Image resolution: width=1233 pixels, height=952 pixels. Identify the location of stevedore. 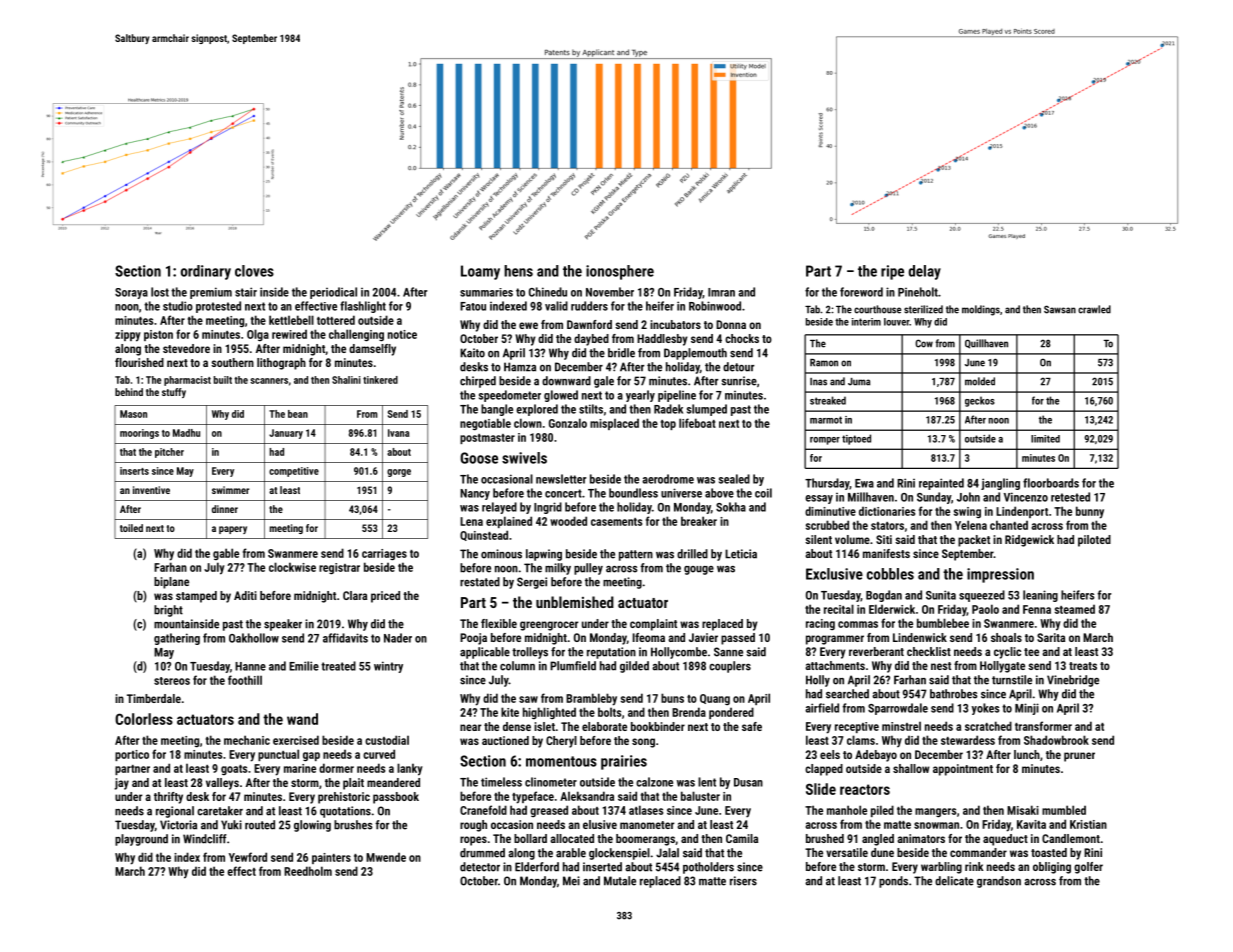
(186, 348).
